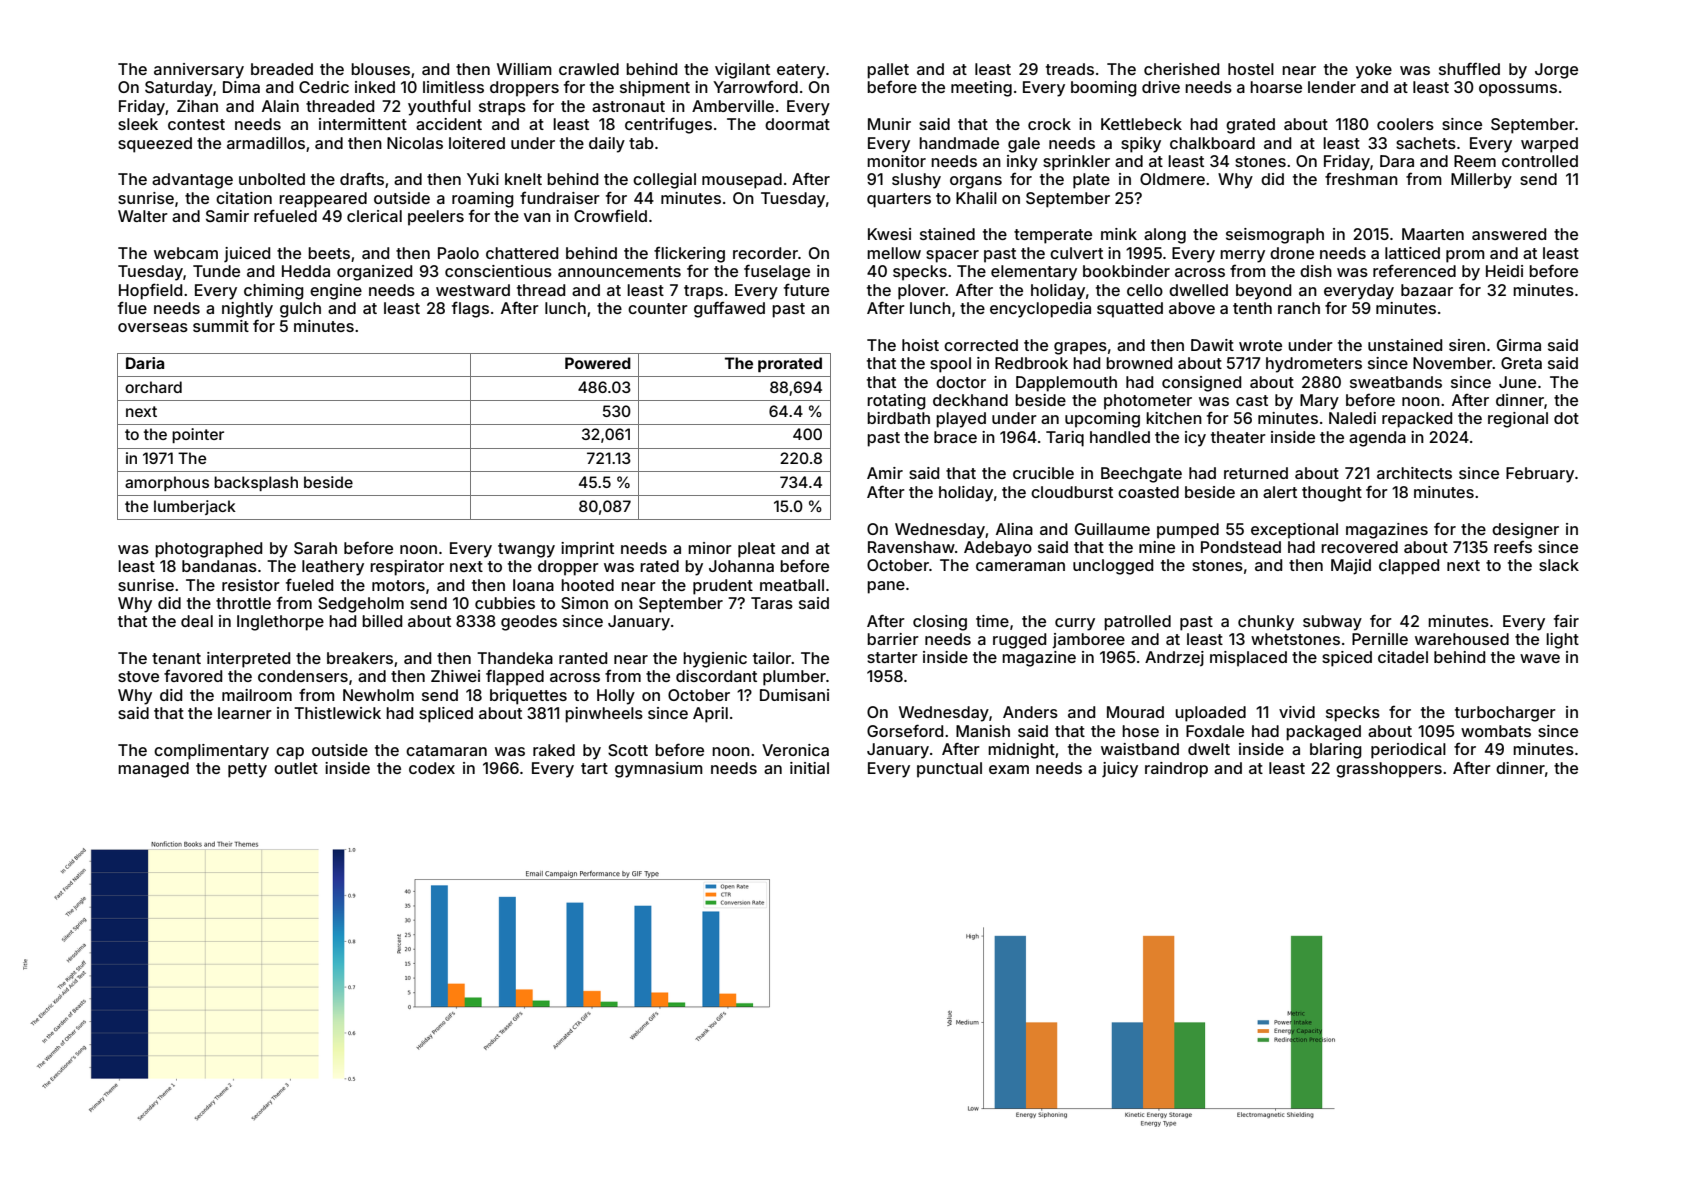 The height and width of the document is (1200, 1697). I want to click on wombats, so click(1496, 731).
